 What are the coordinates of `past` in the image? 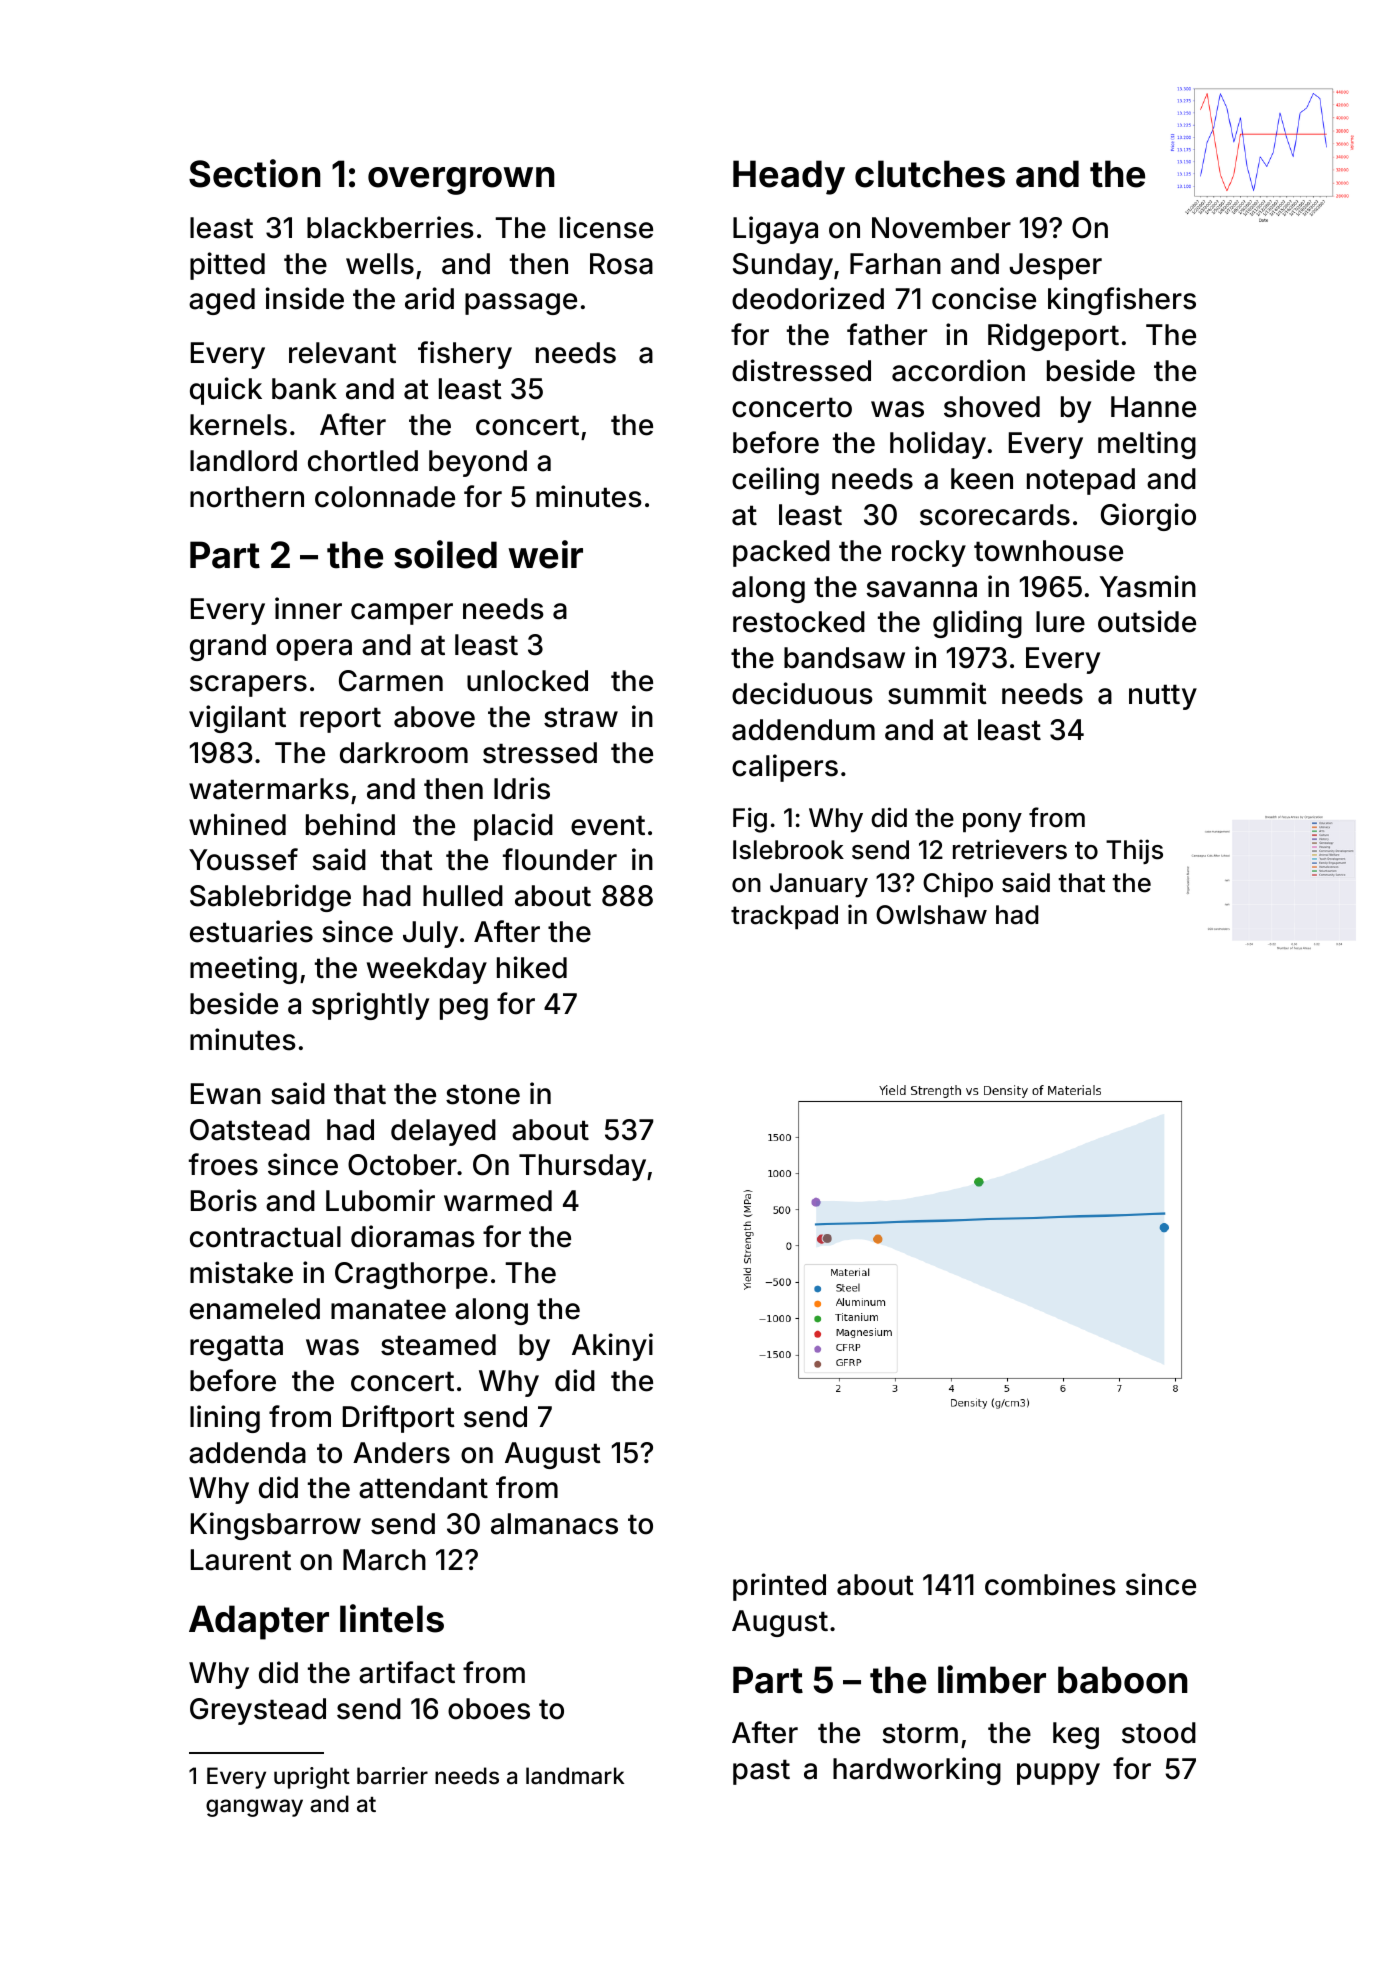 It's located at (761, 1772).
